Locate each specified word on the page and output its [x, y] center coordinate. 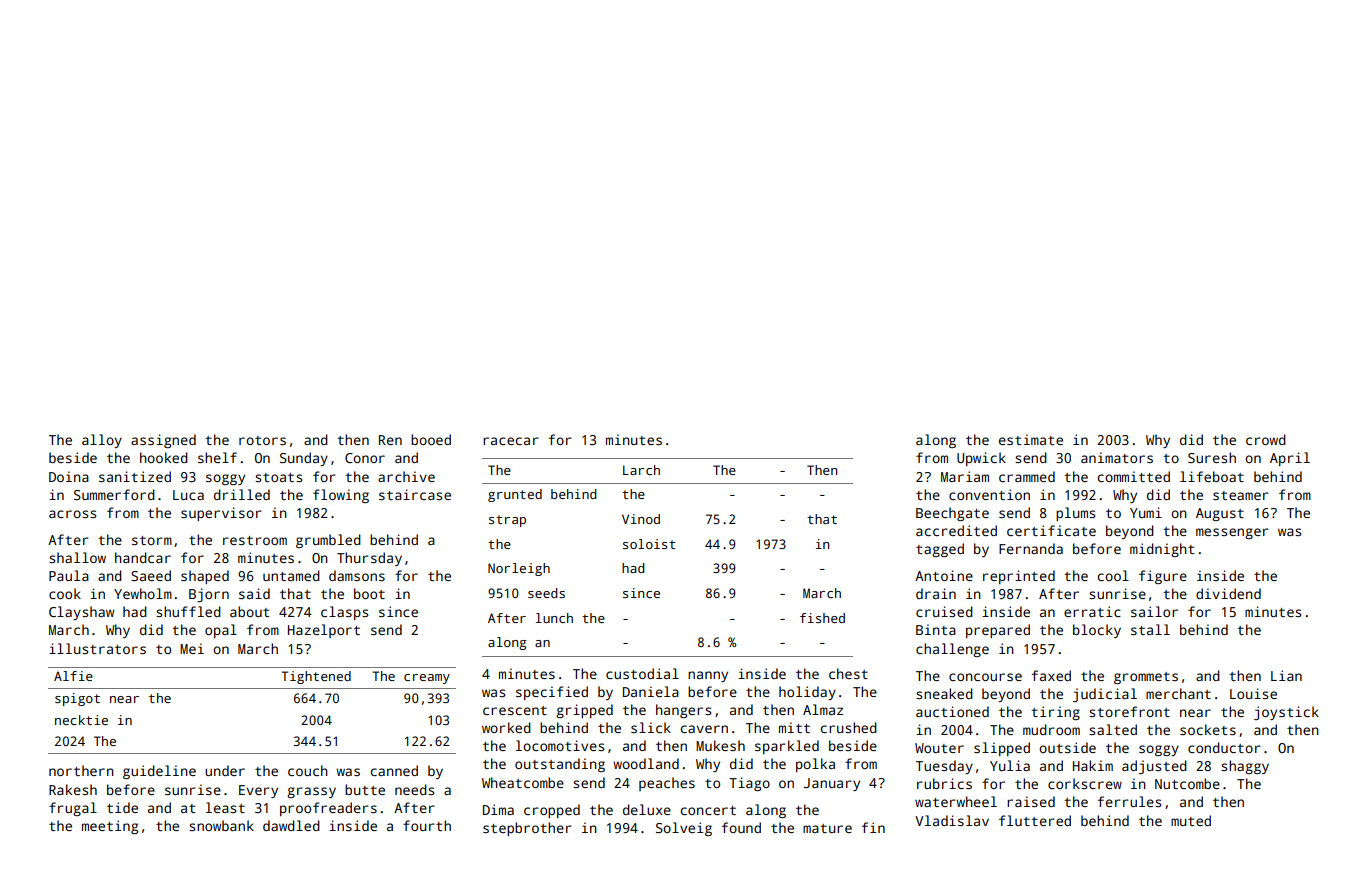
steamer [1241, 495]
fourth [427, 825]
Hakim [1093, 765]
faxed [1051, 675]
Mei [192, 648]
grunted [515, 495]
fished [822, 618]
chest [848, 673]
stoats [278, 477]
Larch [641, 470]
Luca [188, 495]
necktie [81, 720]
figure [1163, 577]
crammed [1027, 476]
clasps [344, 613]
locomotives [560, 745]
